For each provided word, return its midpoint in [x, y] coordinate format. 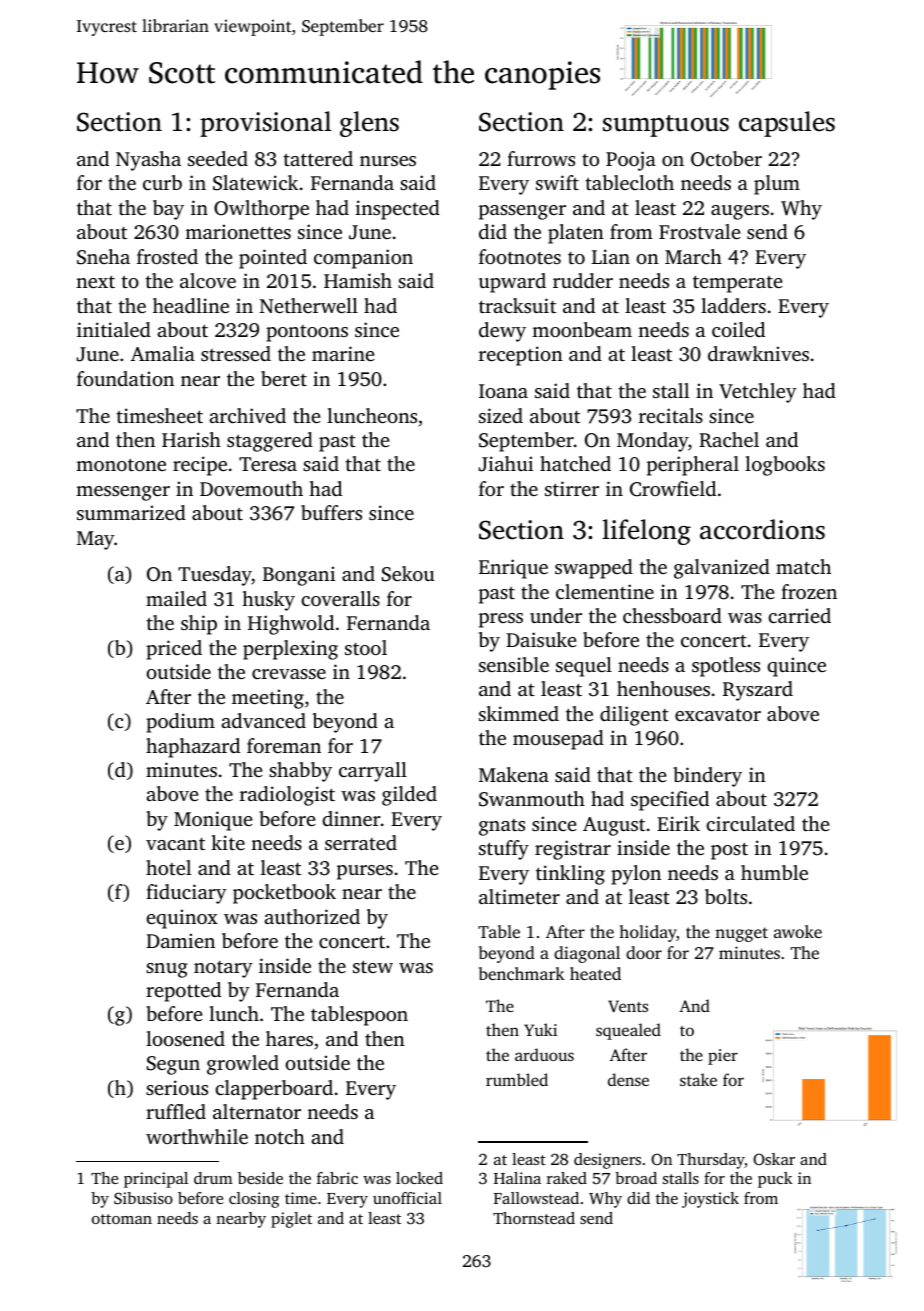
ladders [733, 305]
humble [774, 872]
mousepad [558, 740]
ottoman [122, 1219]
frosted [167, 256]
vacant [175, 844]
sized [501, 415]
